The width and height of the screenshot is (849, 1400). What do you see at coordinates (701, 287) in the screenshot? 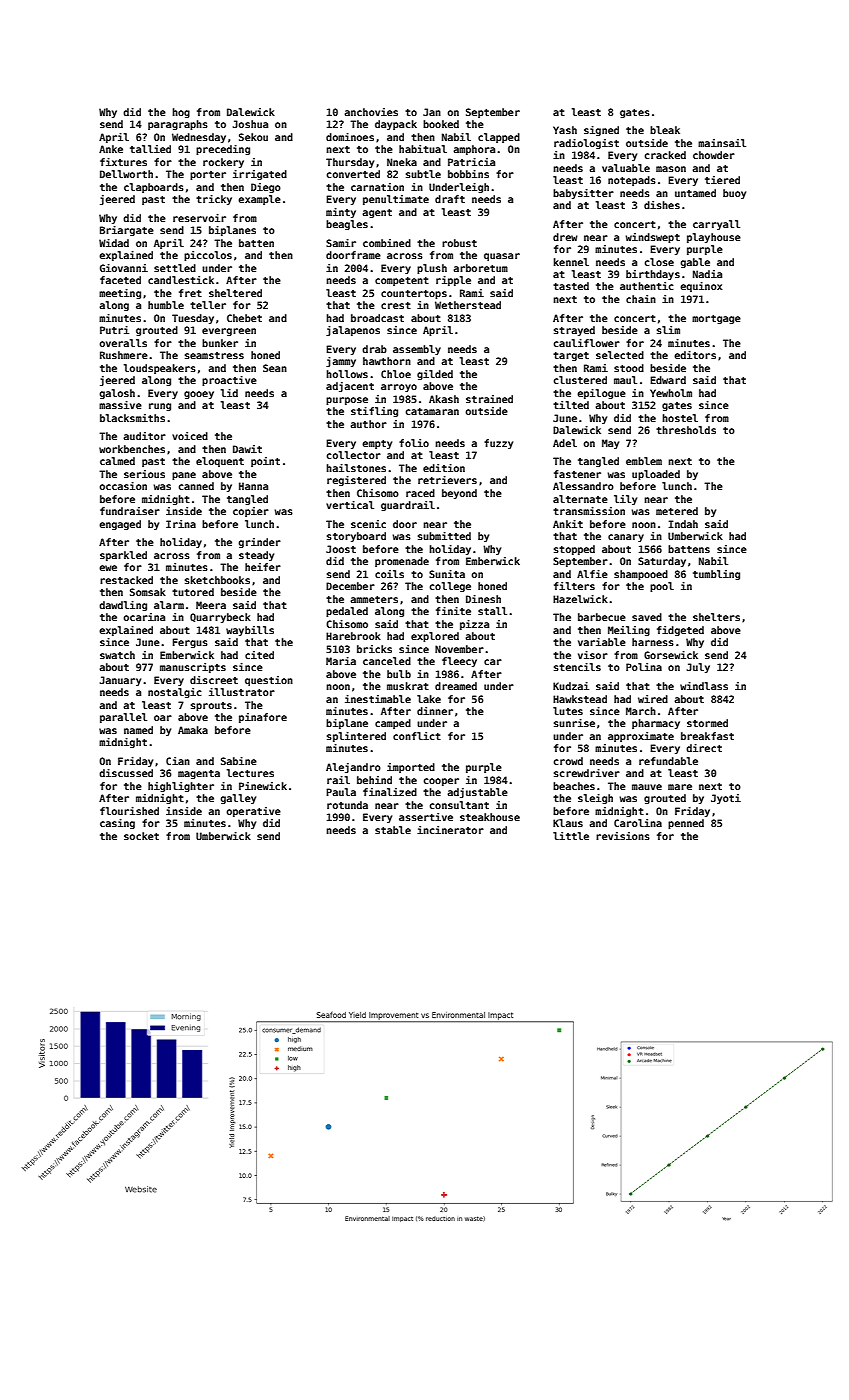
I see `equinox` at bounding box center [701, 287].
